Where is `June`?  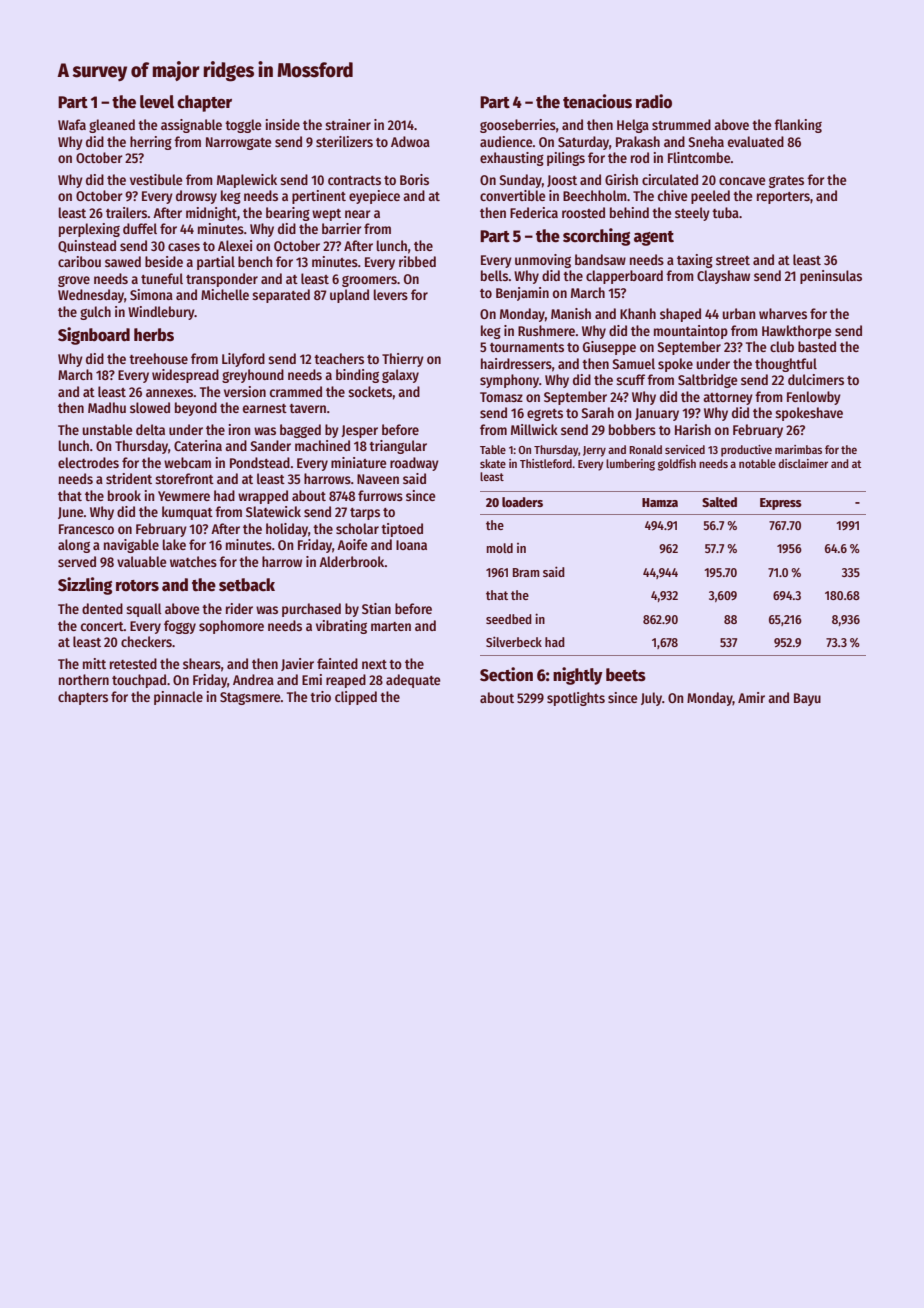
June is located at coordinates (71, 513).
